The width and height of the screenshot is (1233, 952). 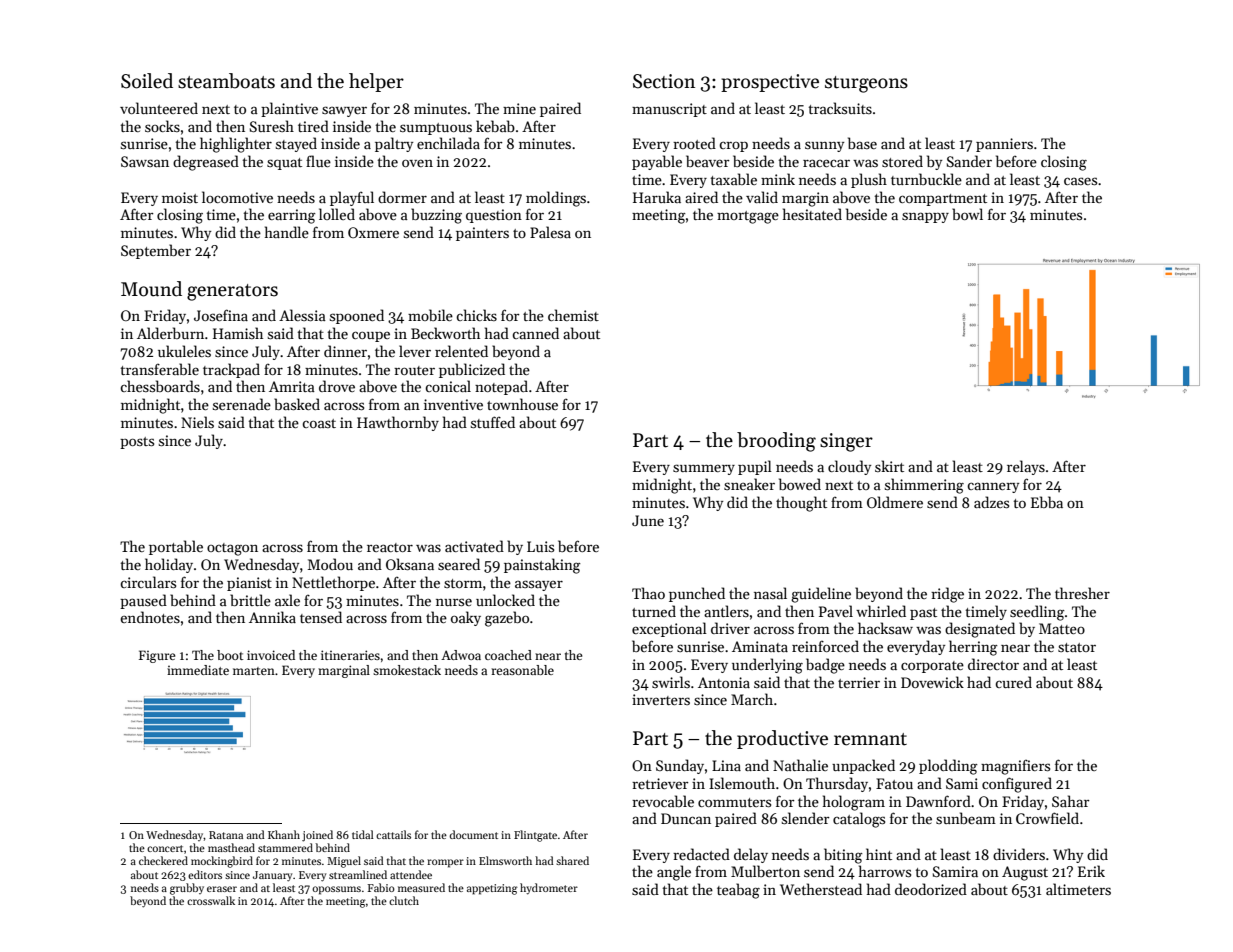 I want to click on sturgeons, so click(x=866, y=84).
